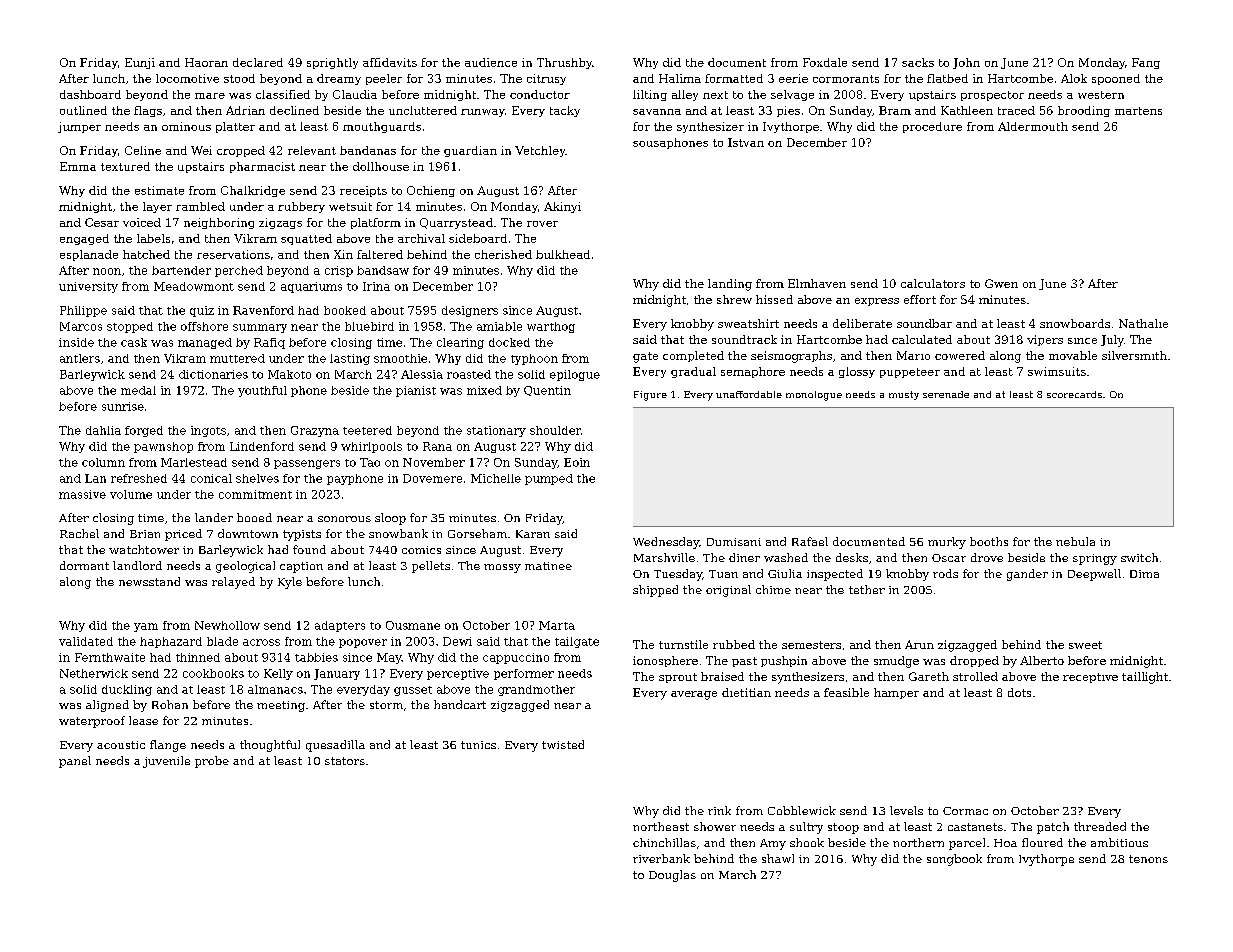 The image size is (1233, 952). Describe the element at coordinates (258, 62) in the screenshot. I see `declared` at that location.
